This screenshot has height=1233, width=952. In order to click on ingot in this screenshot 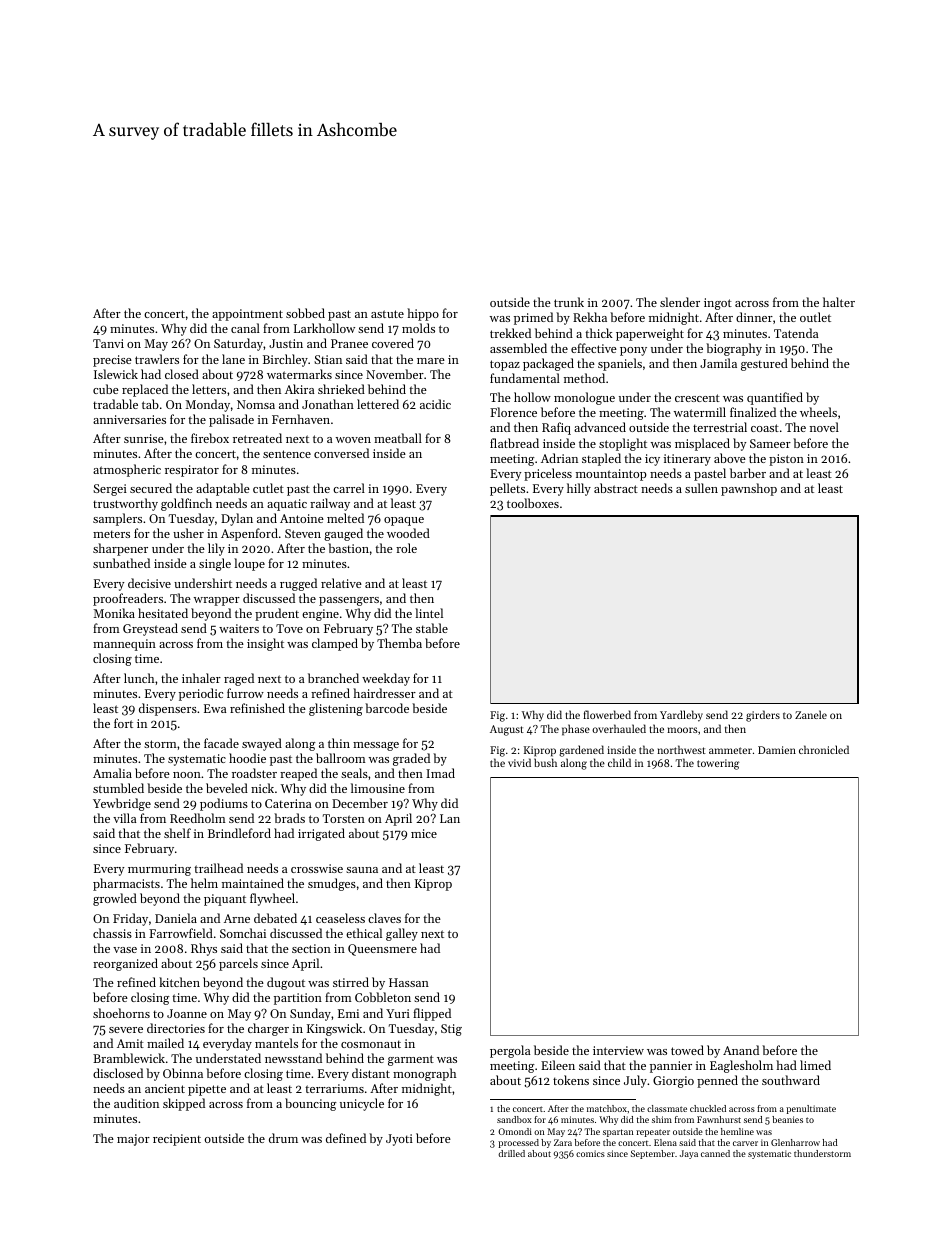, I will do `click(718, 304)`.
